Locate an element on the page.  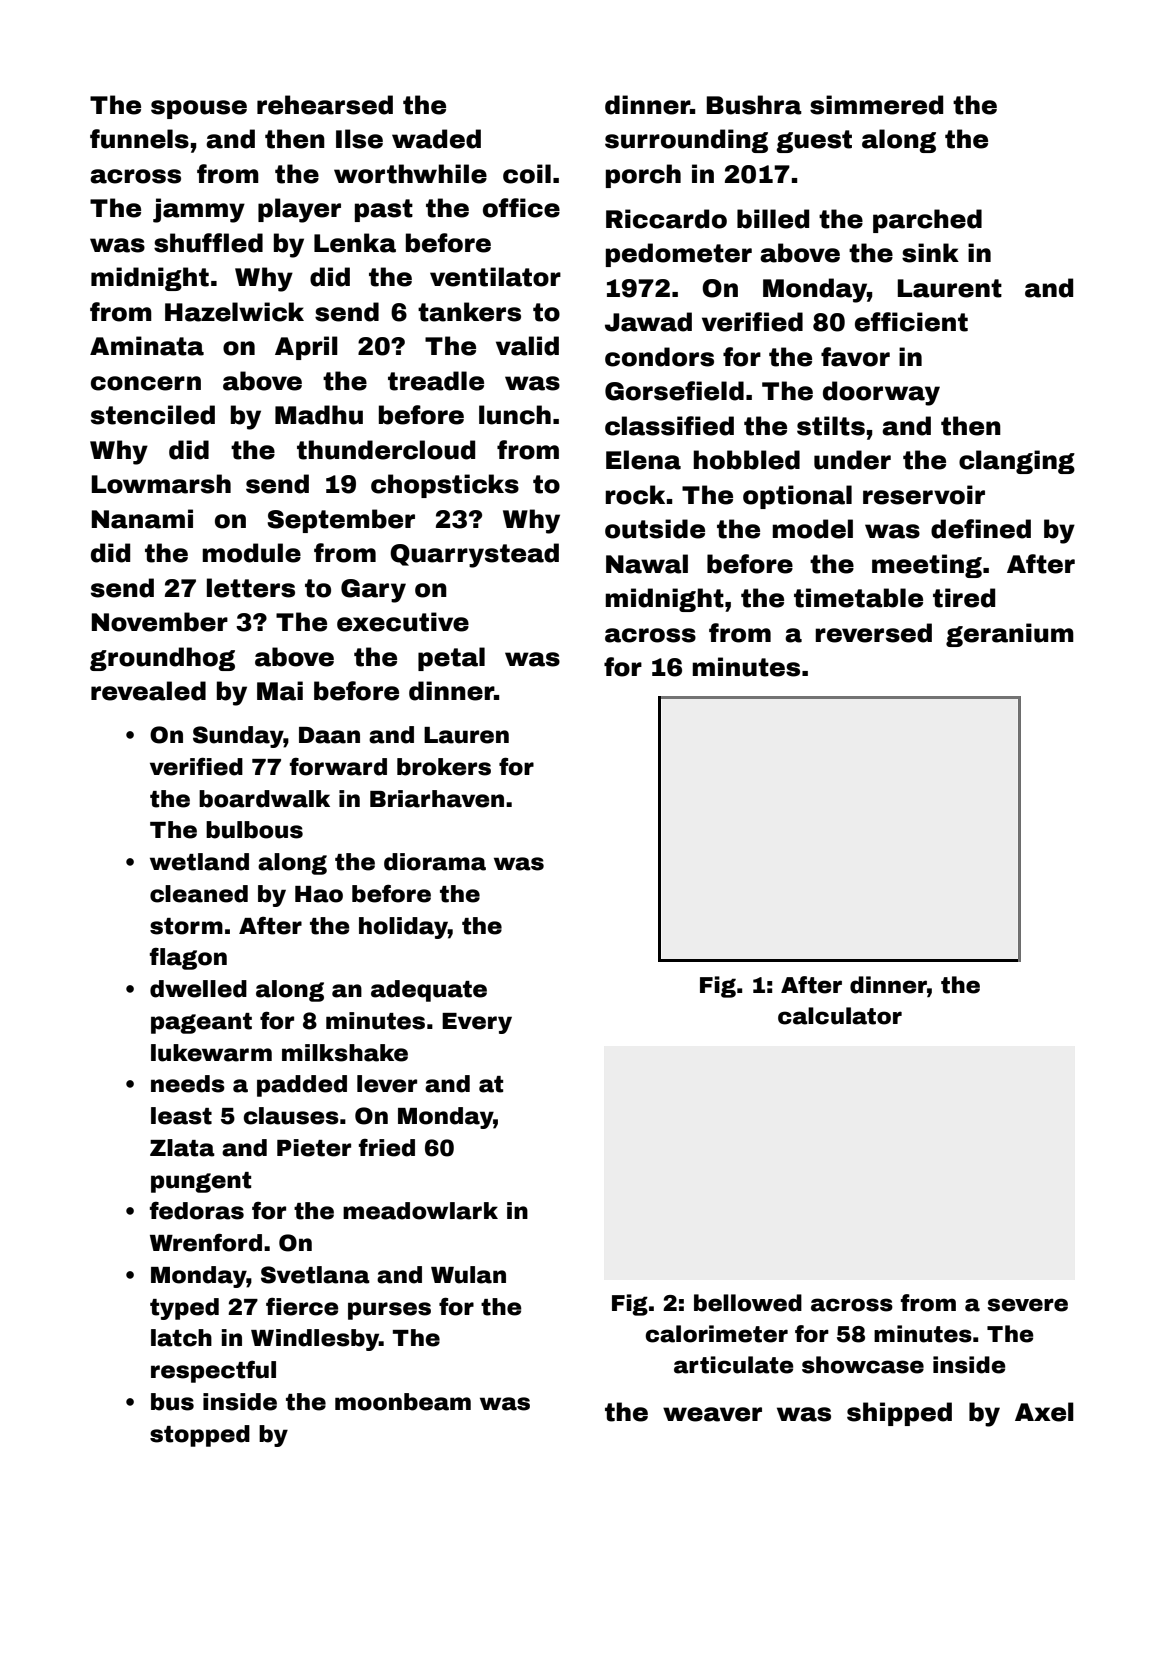
weaver is located at coordinates (712, 1414).
